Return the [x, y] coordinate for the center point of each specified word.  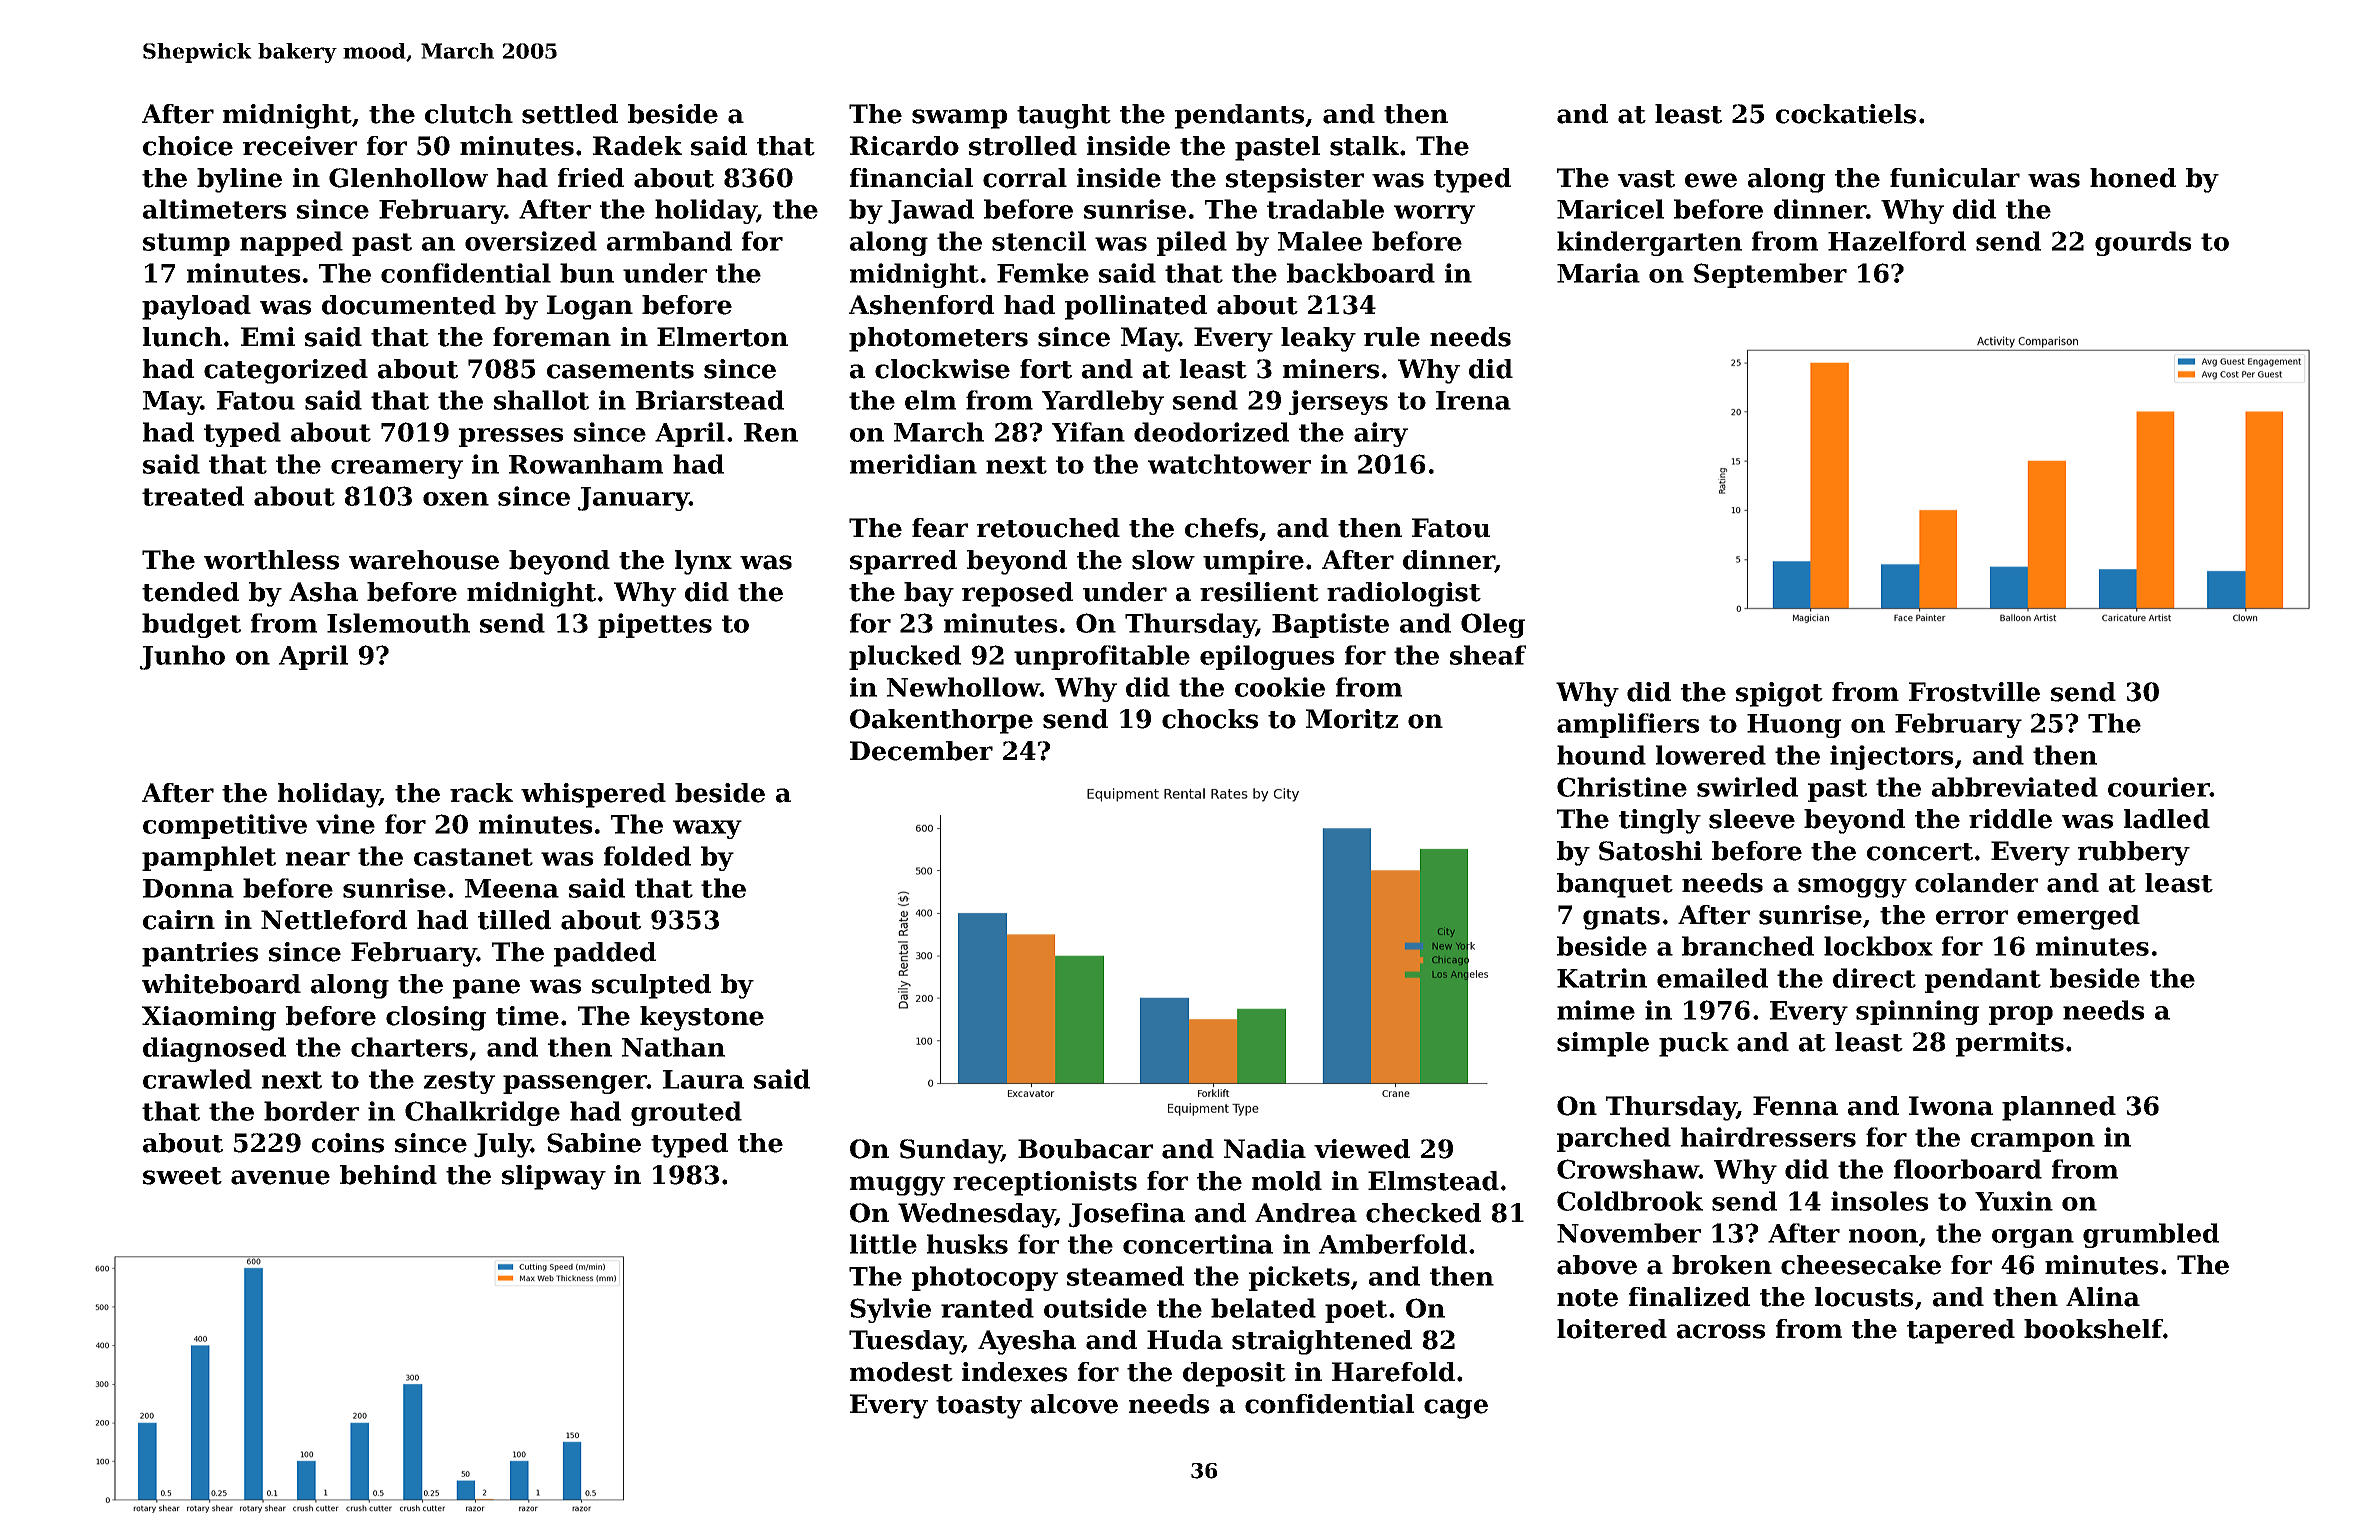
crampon [2033, 1142]
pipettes [655, 625]
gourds [2143, 243]
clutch [469, 114]
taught [1064, 116]
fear [940, 528]
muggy [897, 1186]
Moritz [1352, 719]
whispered [593, 795]
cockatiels [1846, 114]
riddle [2010, 819]
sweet [182, 1176]
